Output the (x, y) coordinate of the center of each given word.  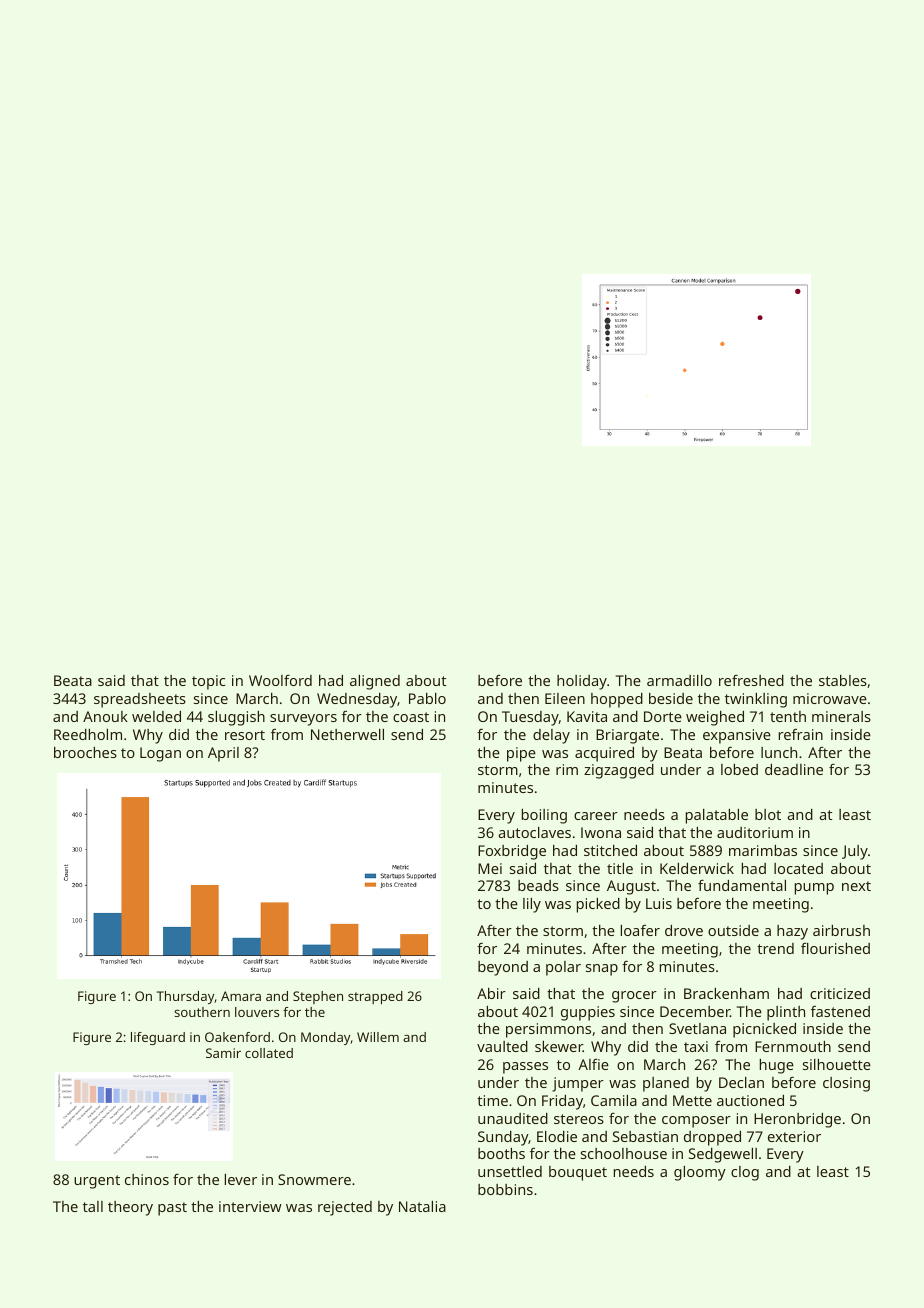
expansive (737, 736)
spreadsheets (140, 700)
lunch (779, 752)
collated (269, 1053)
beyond (503, 968)
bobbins (505, 1189)
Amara (241, 996)
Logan (160, 754)
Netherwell (347, 734)
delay (551, 736)
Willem (378, 1037)
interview (250, 1206)
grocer (634, 997)
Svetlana (697, 1028)
